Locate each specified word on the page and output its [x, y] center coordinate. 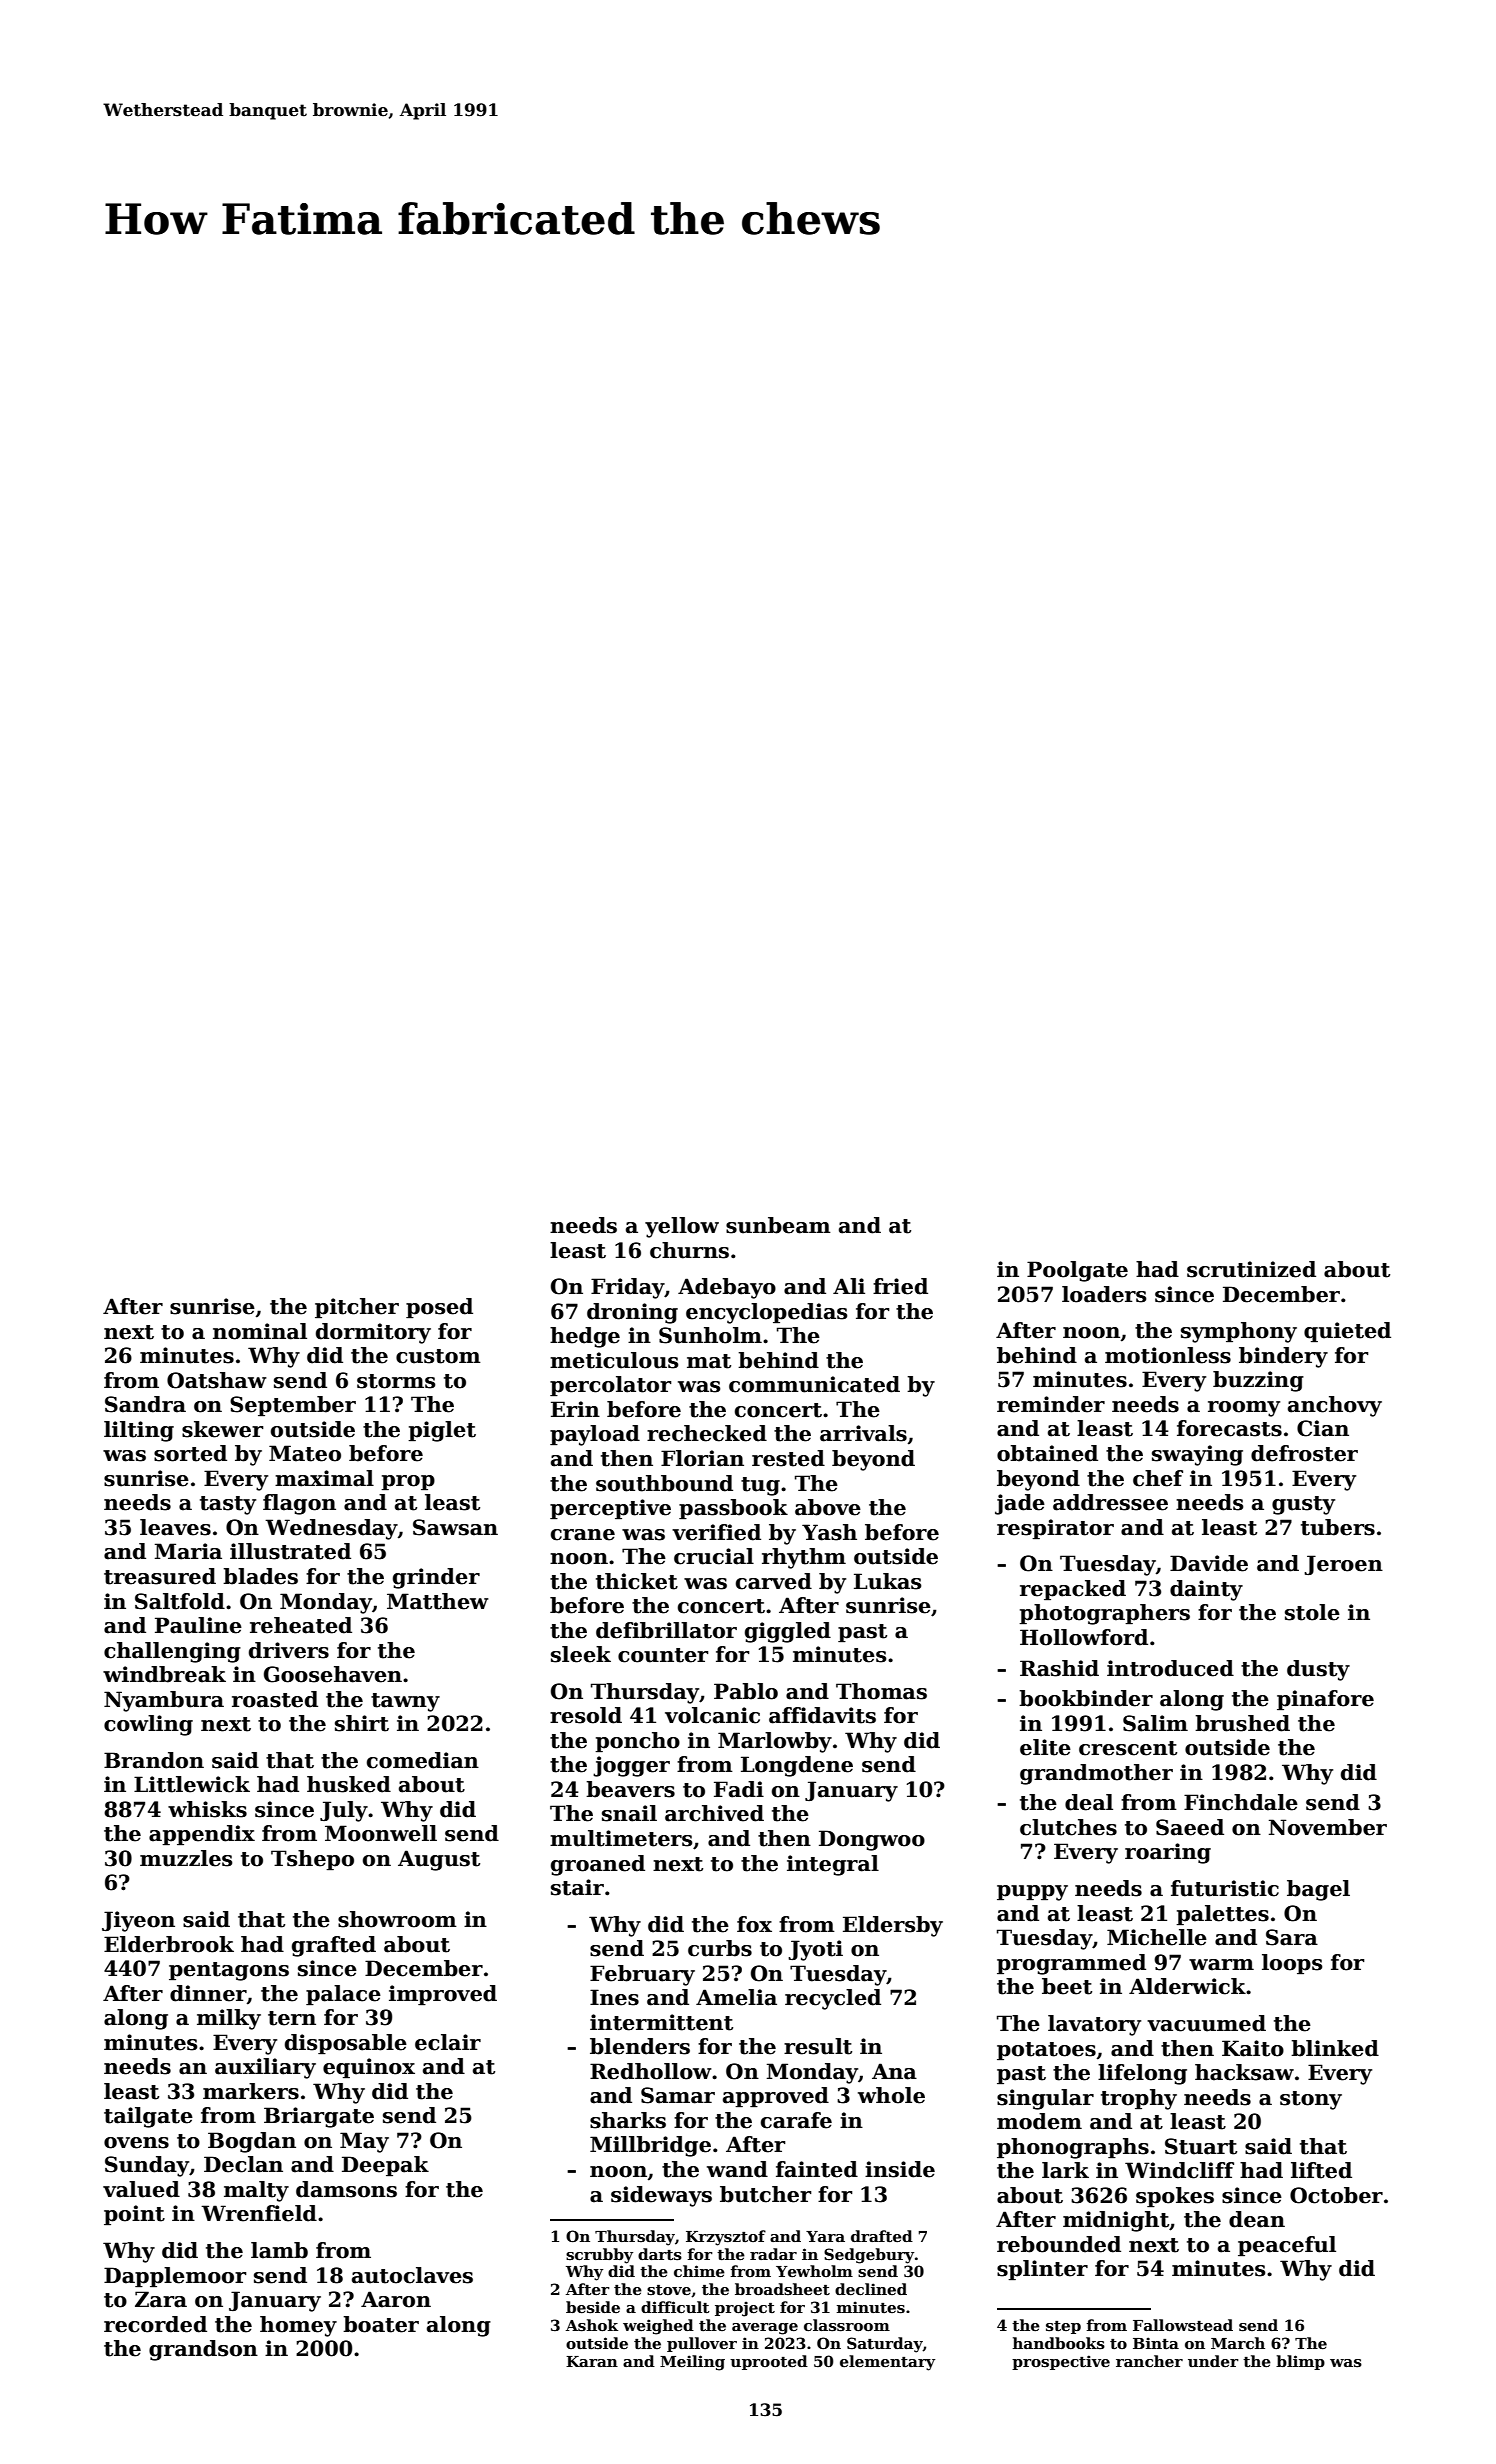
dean [1257, 2219]
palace [343, 1995]
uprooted [769, 2362]
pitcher [357, 1308]
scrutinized [1251, 1269]
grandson [203, 2350]
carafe [796, 2120]
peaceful [1287, 2246]
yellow [682, 1227]
